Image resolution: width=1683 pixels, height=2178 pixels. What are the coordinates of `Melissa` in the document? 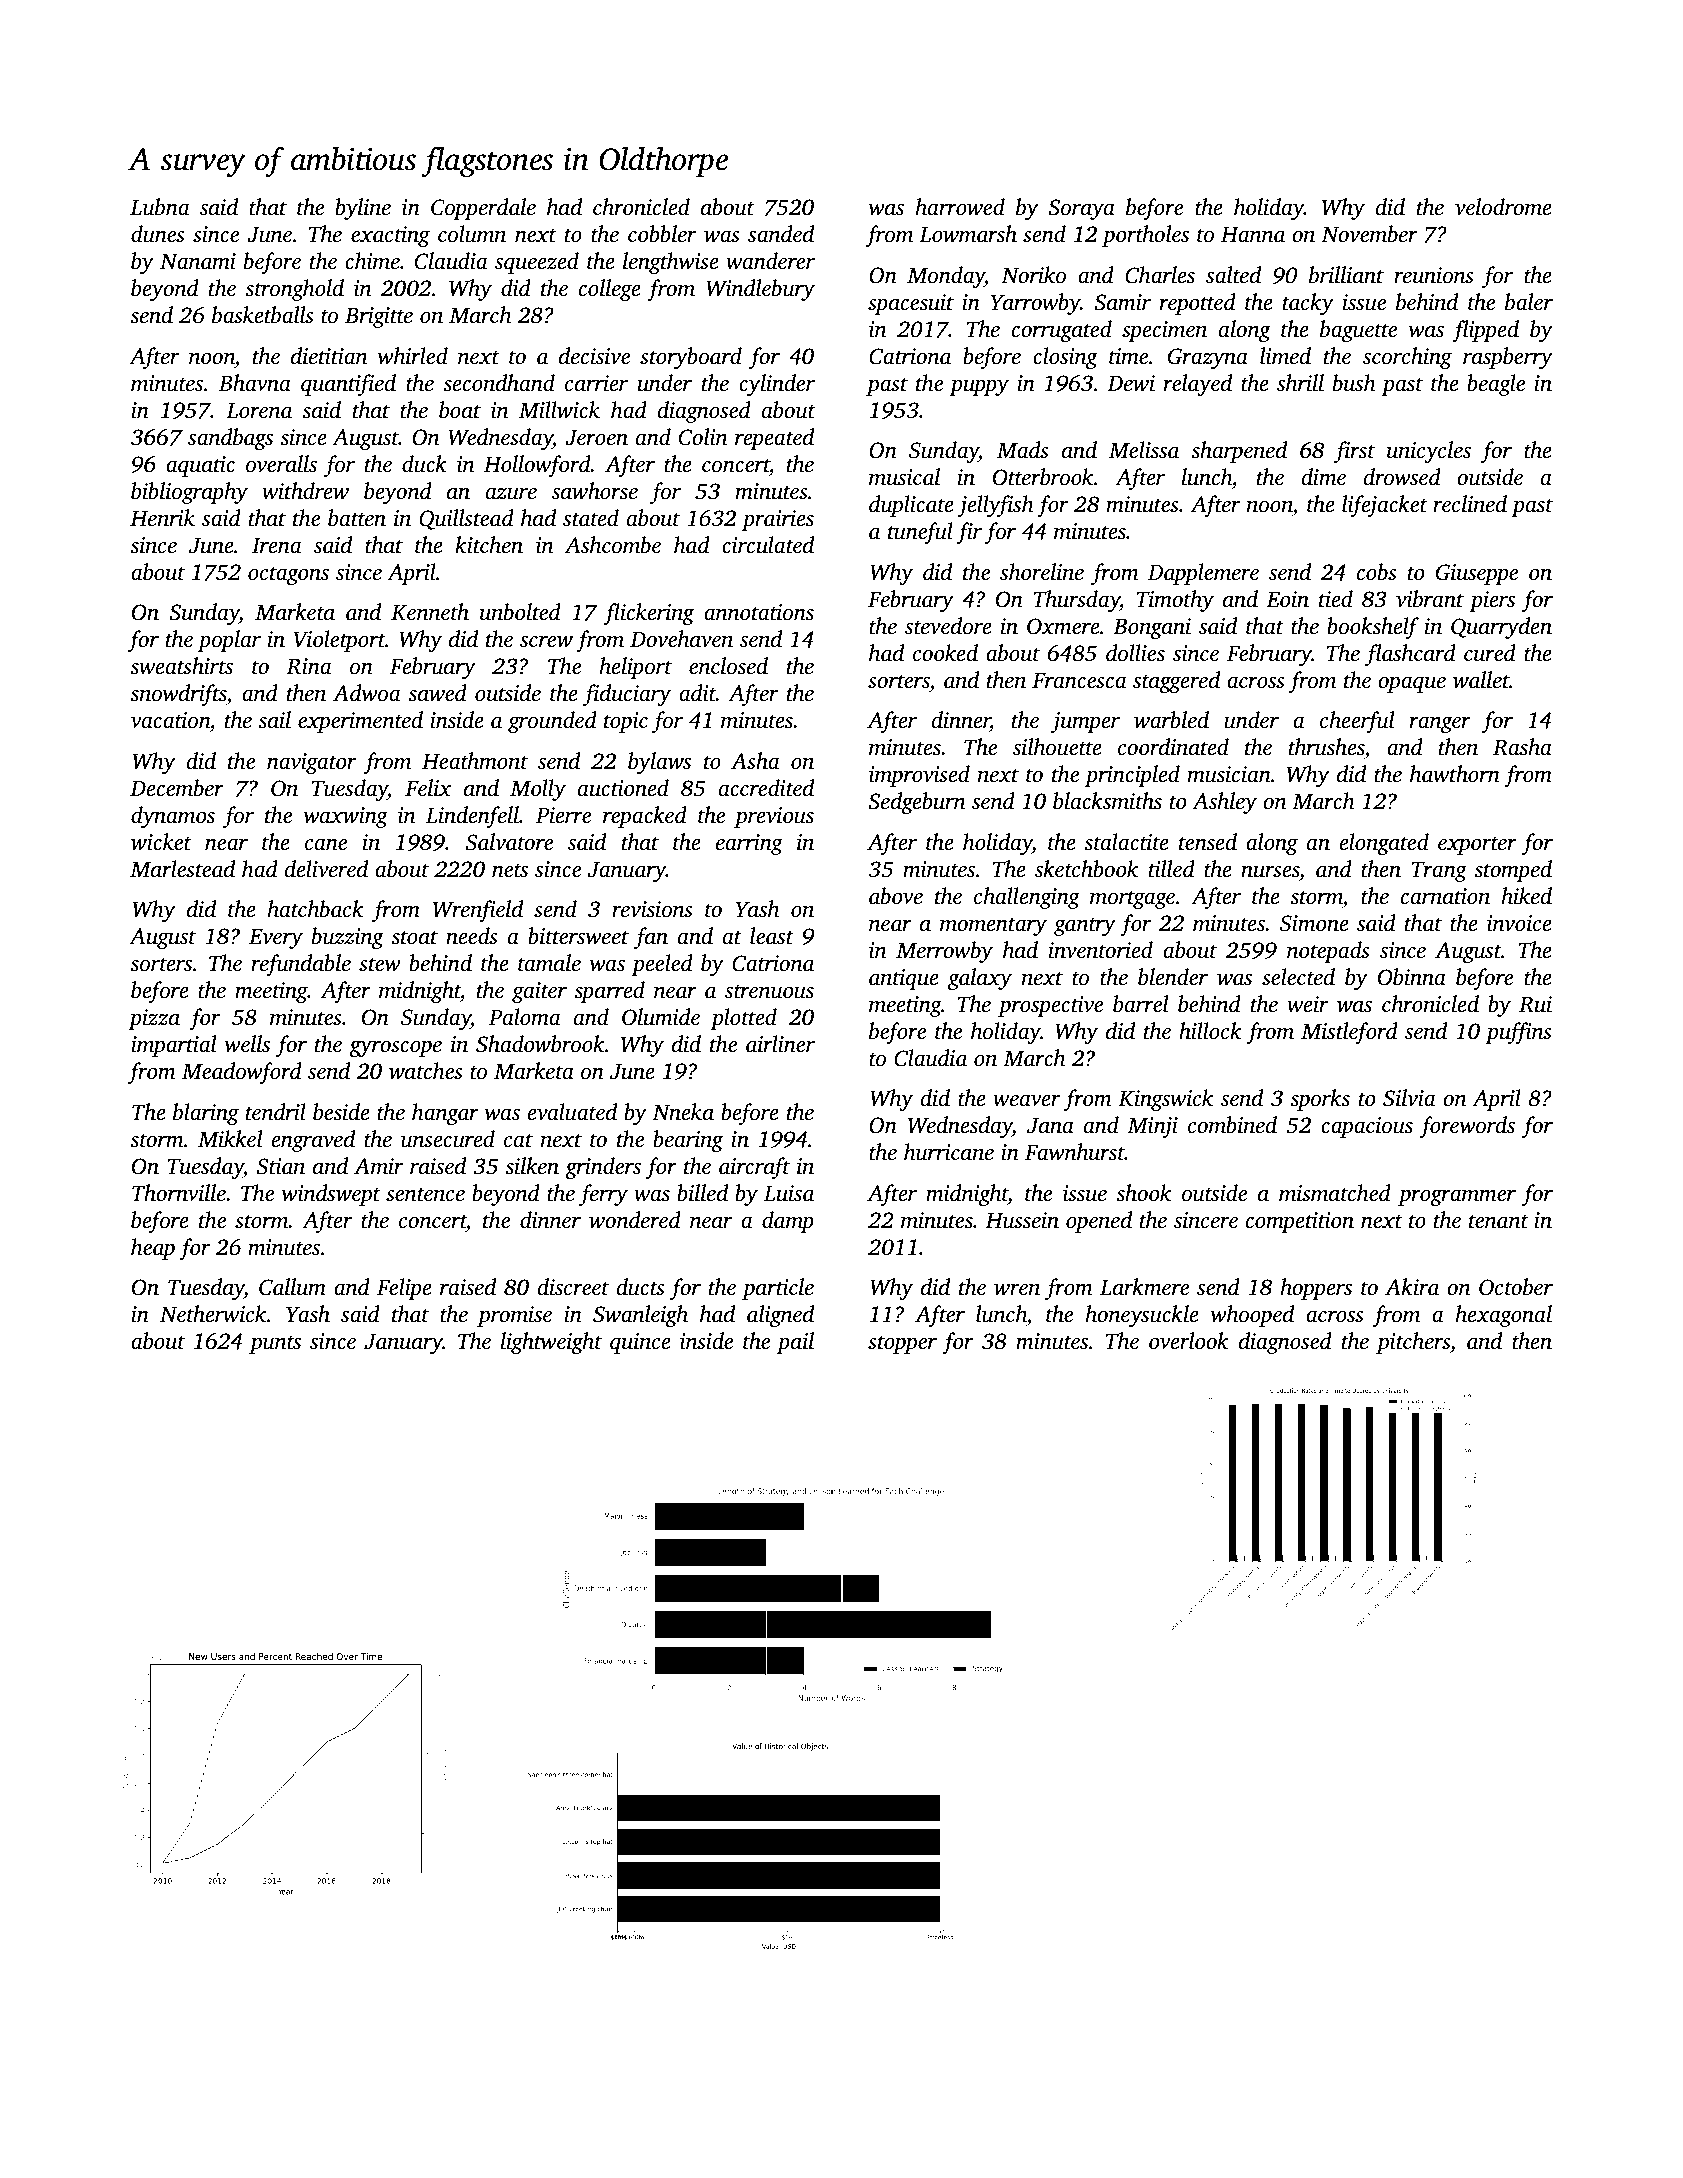 It's located at (1144, 450).
